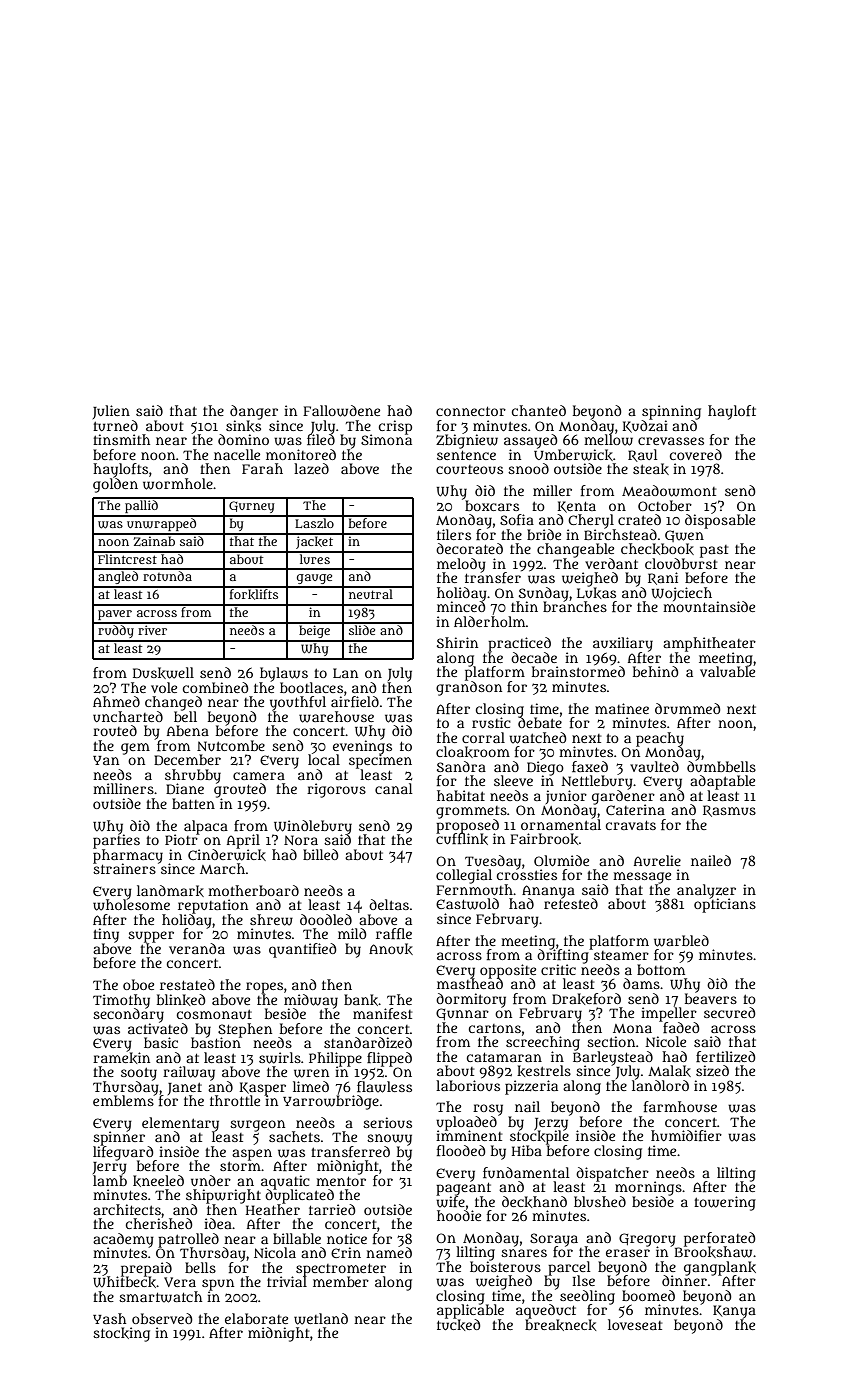 The image size is (849, 1400). I want to click on beavers, so click(711, 998).
